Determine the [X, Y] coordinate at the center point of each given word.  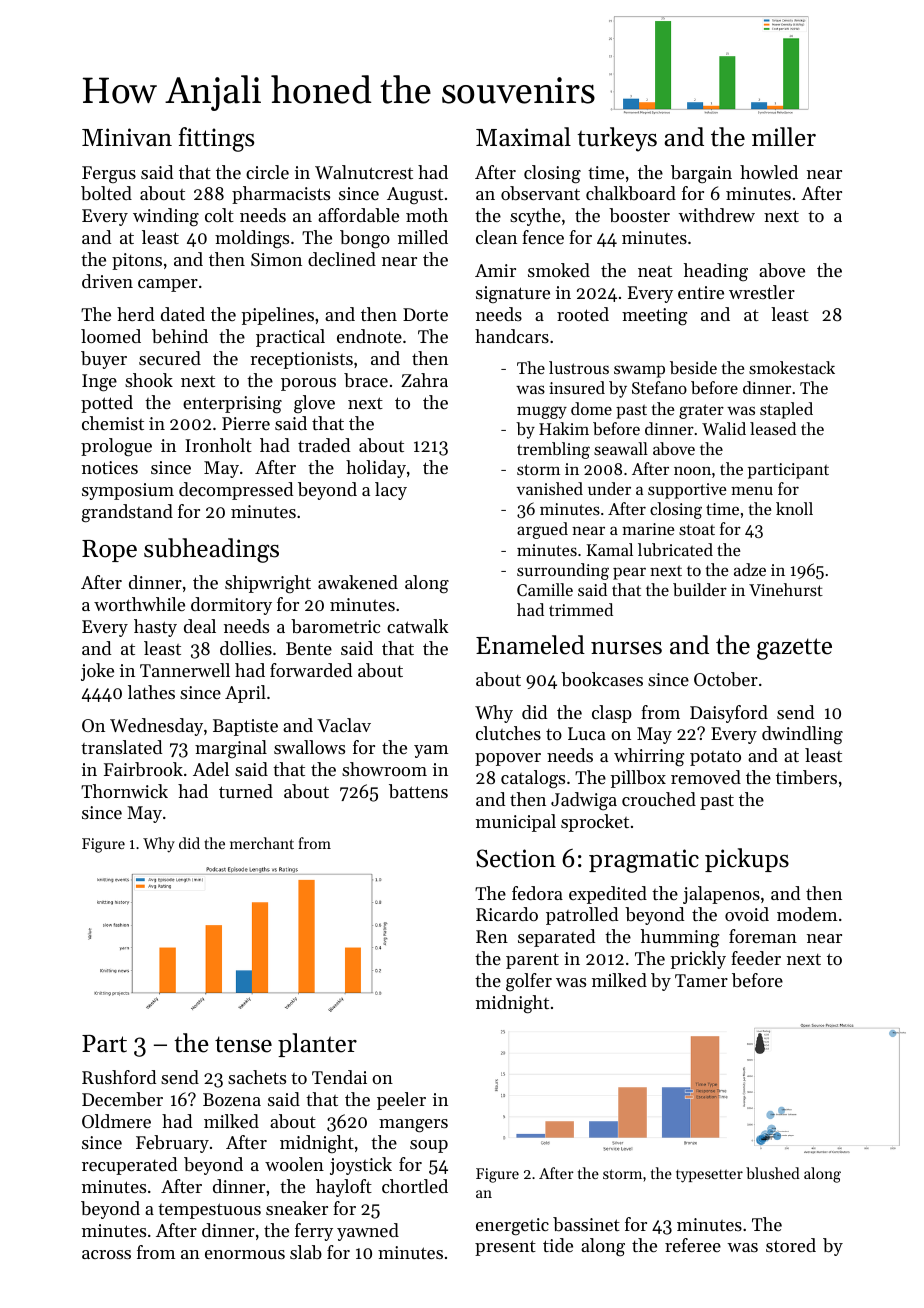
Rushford [119, 1077]
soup [429, 1146]
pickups [747, 860]
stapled [786, 410]
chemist [113, 423]
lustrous [579, 367]
